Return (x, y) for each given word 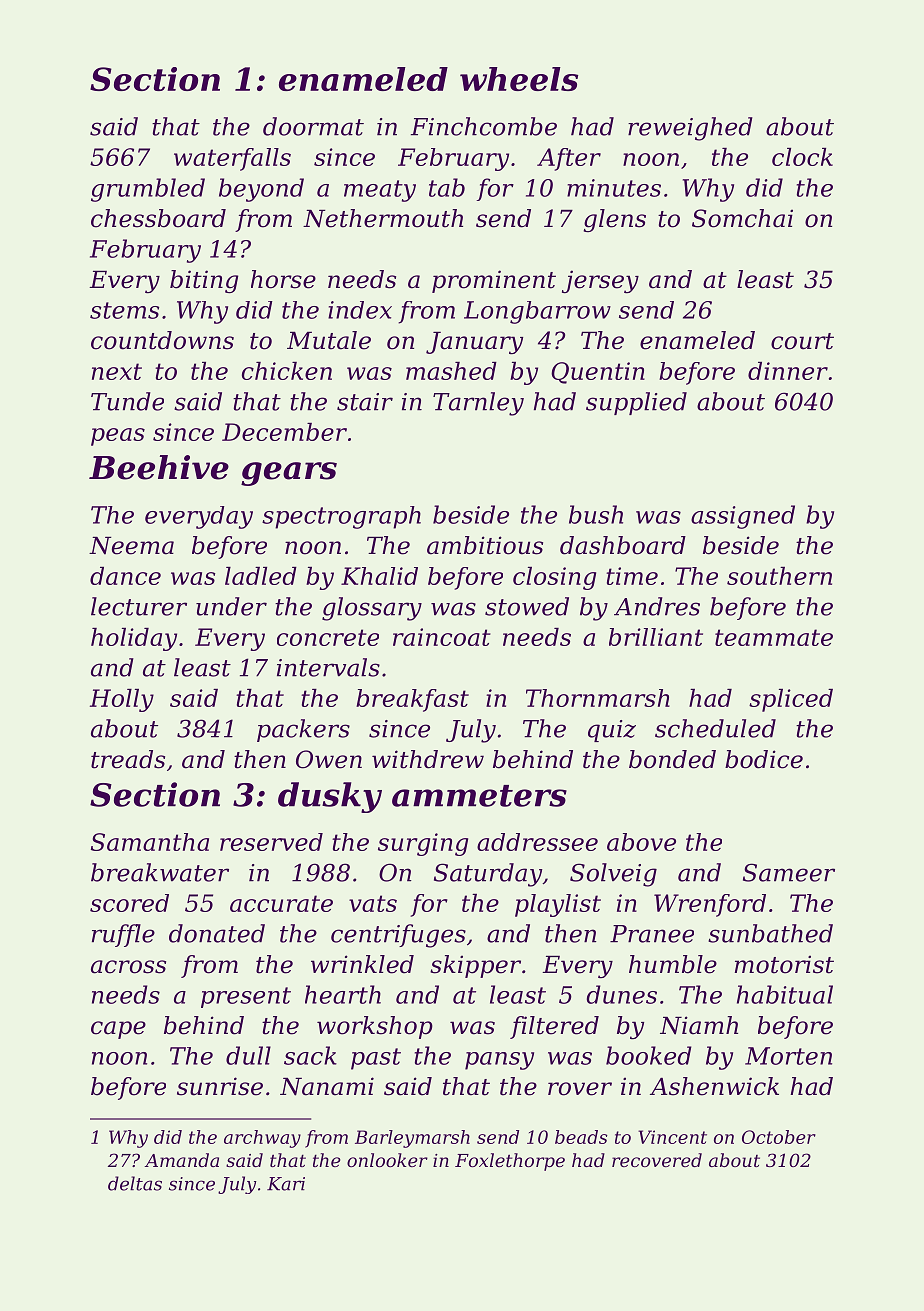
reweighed (690, 129)
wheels (519, 79)
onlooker (387, 1160)
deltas (135, 1183)
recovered (657, 1160)
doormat (313, 126)
